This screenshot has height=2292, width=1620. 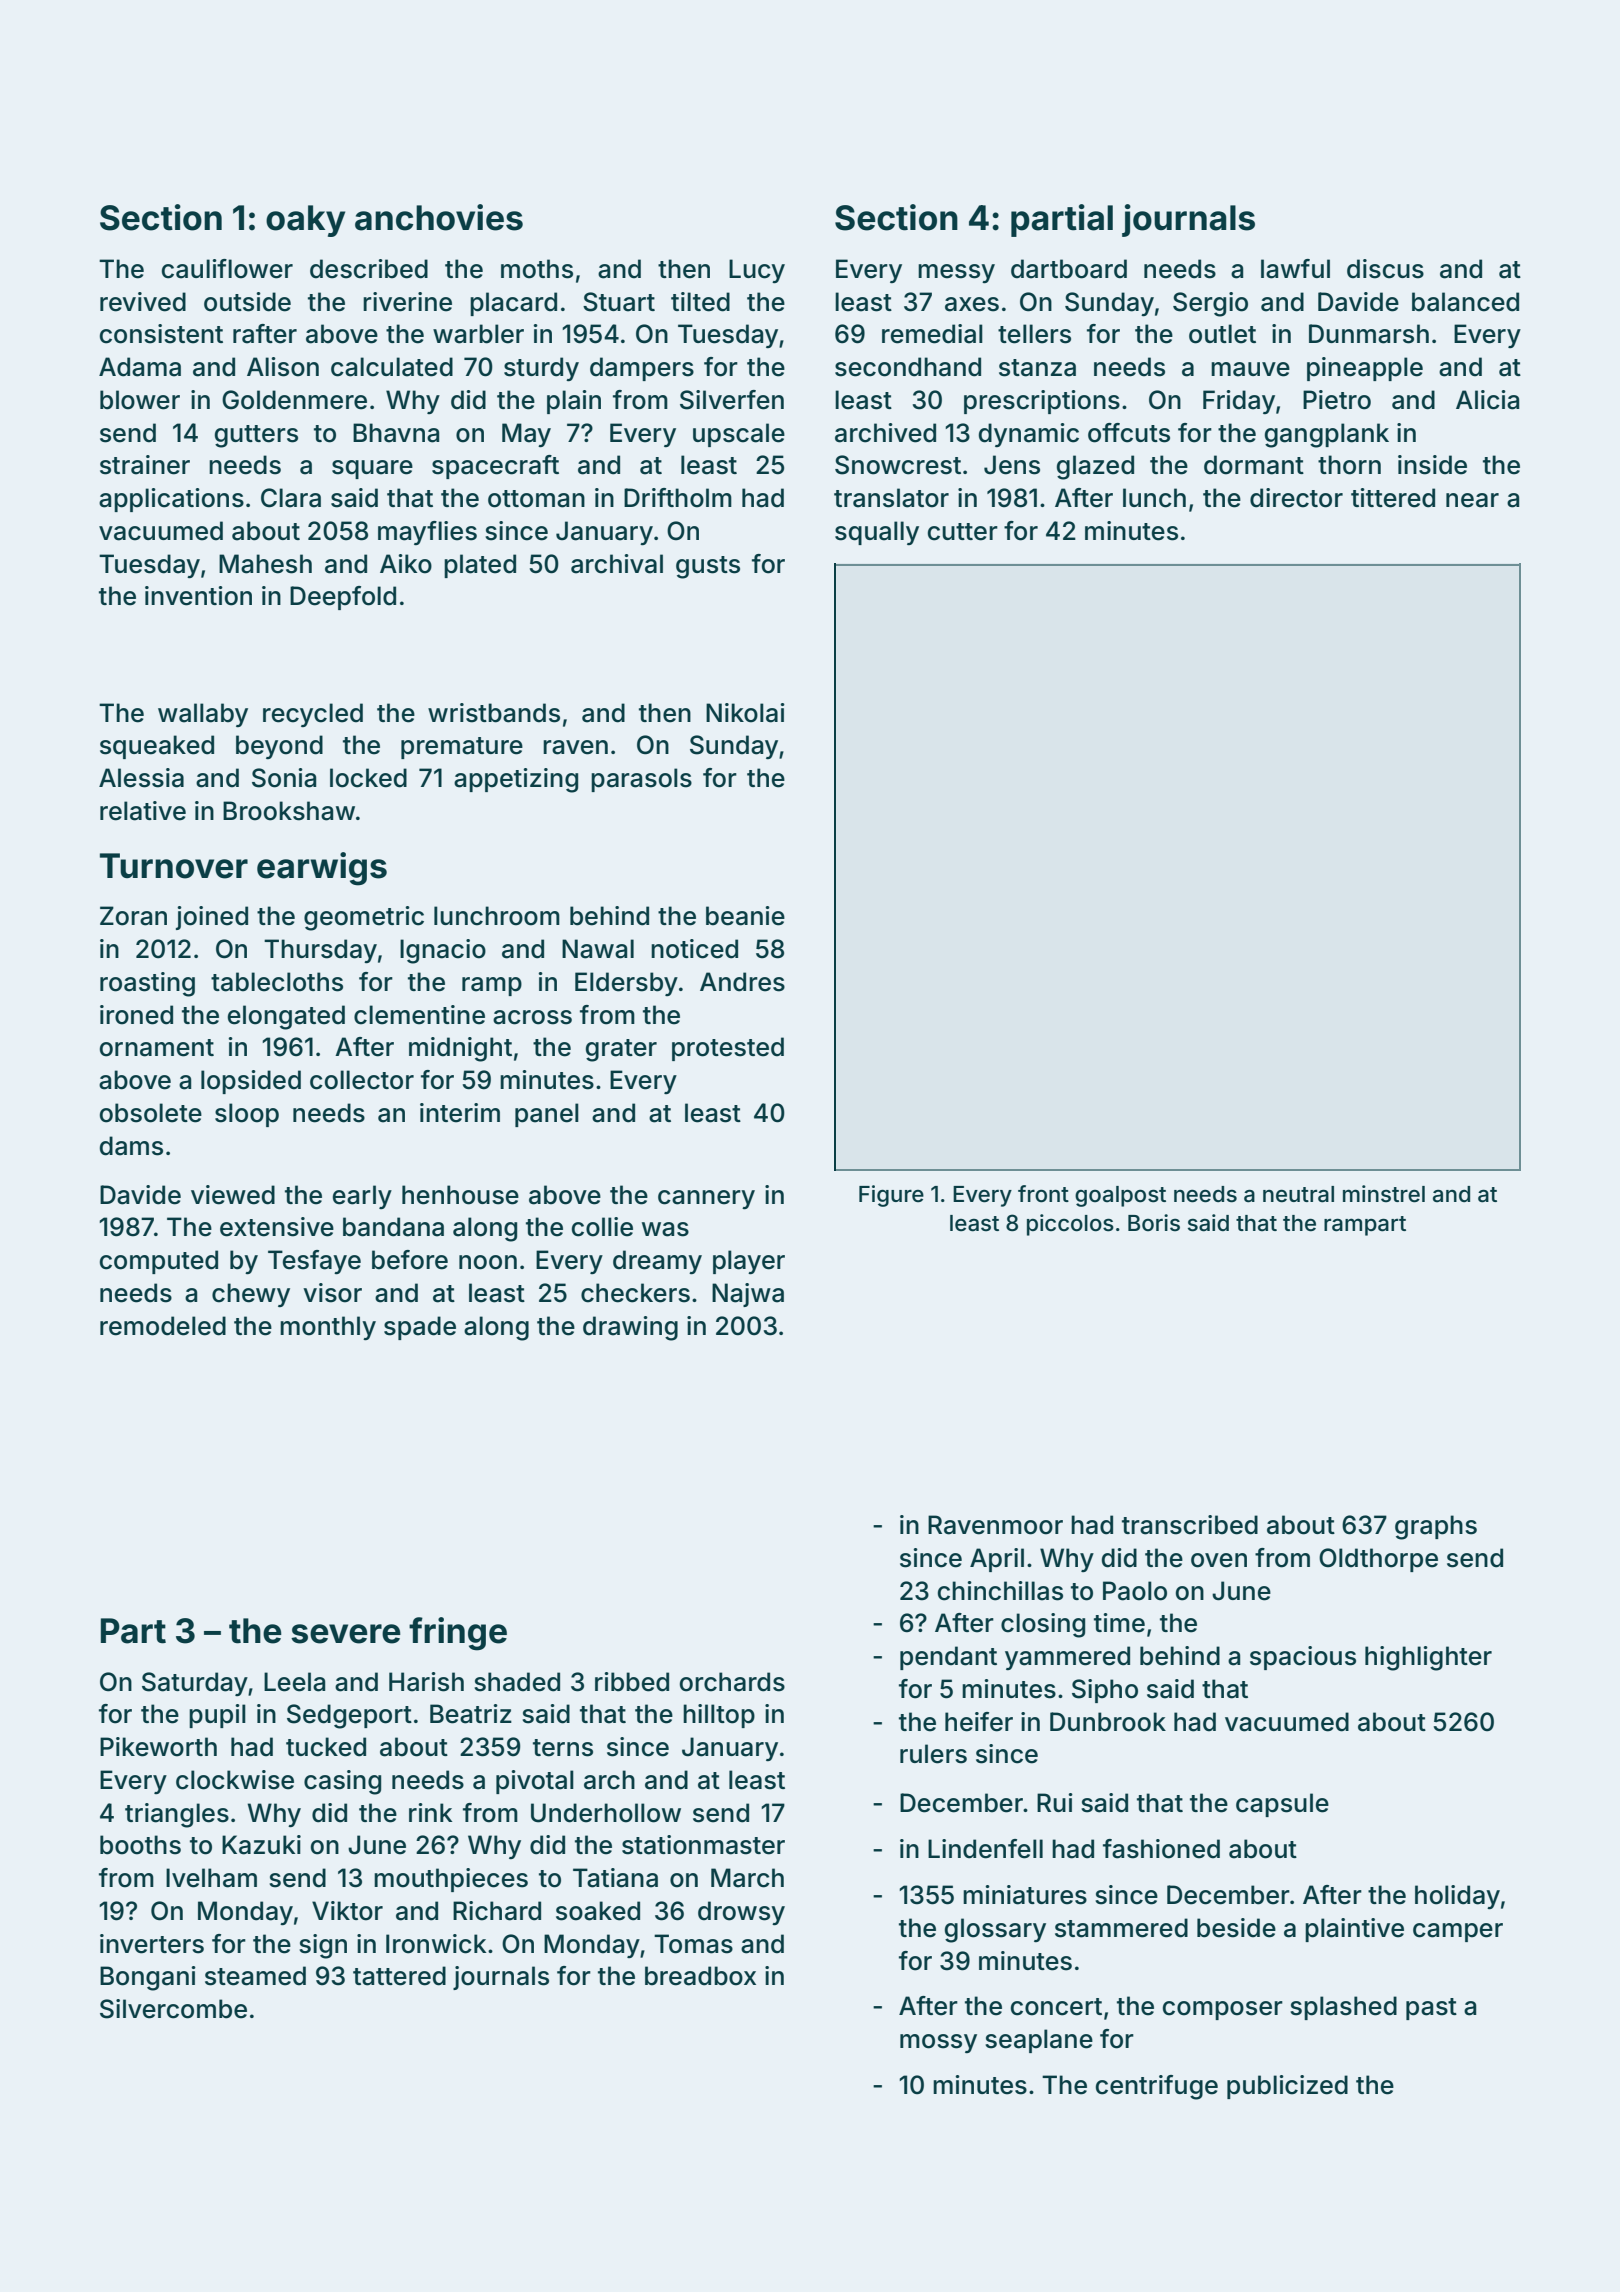 I want to click on strainer, so click(x=145, y=465).
